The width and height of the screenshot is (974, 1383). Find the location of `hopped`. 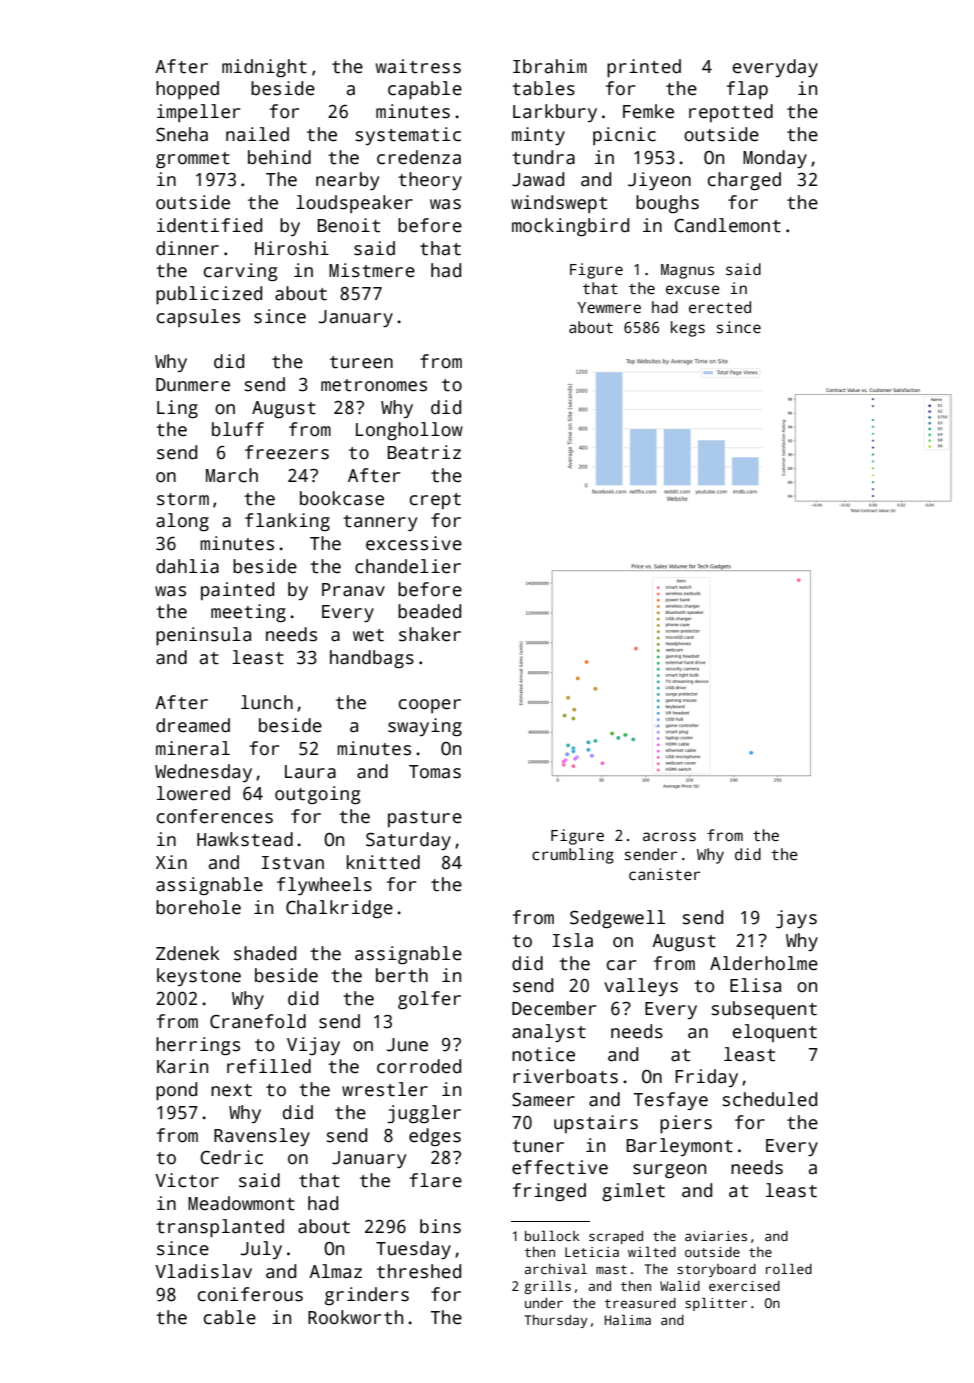

hopped is located at coordinates (187, 90).
